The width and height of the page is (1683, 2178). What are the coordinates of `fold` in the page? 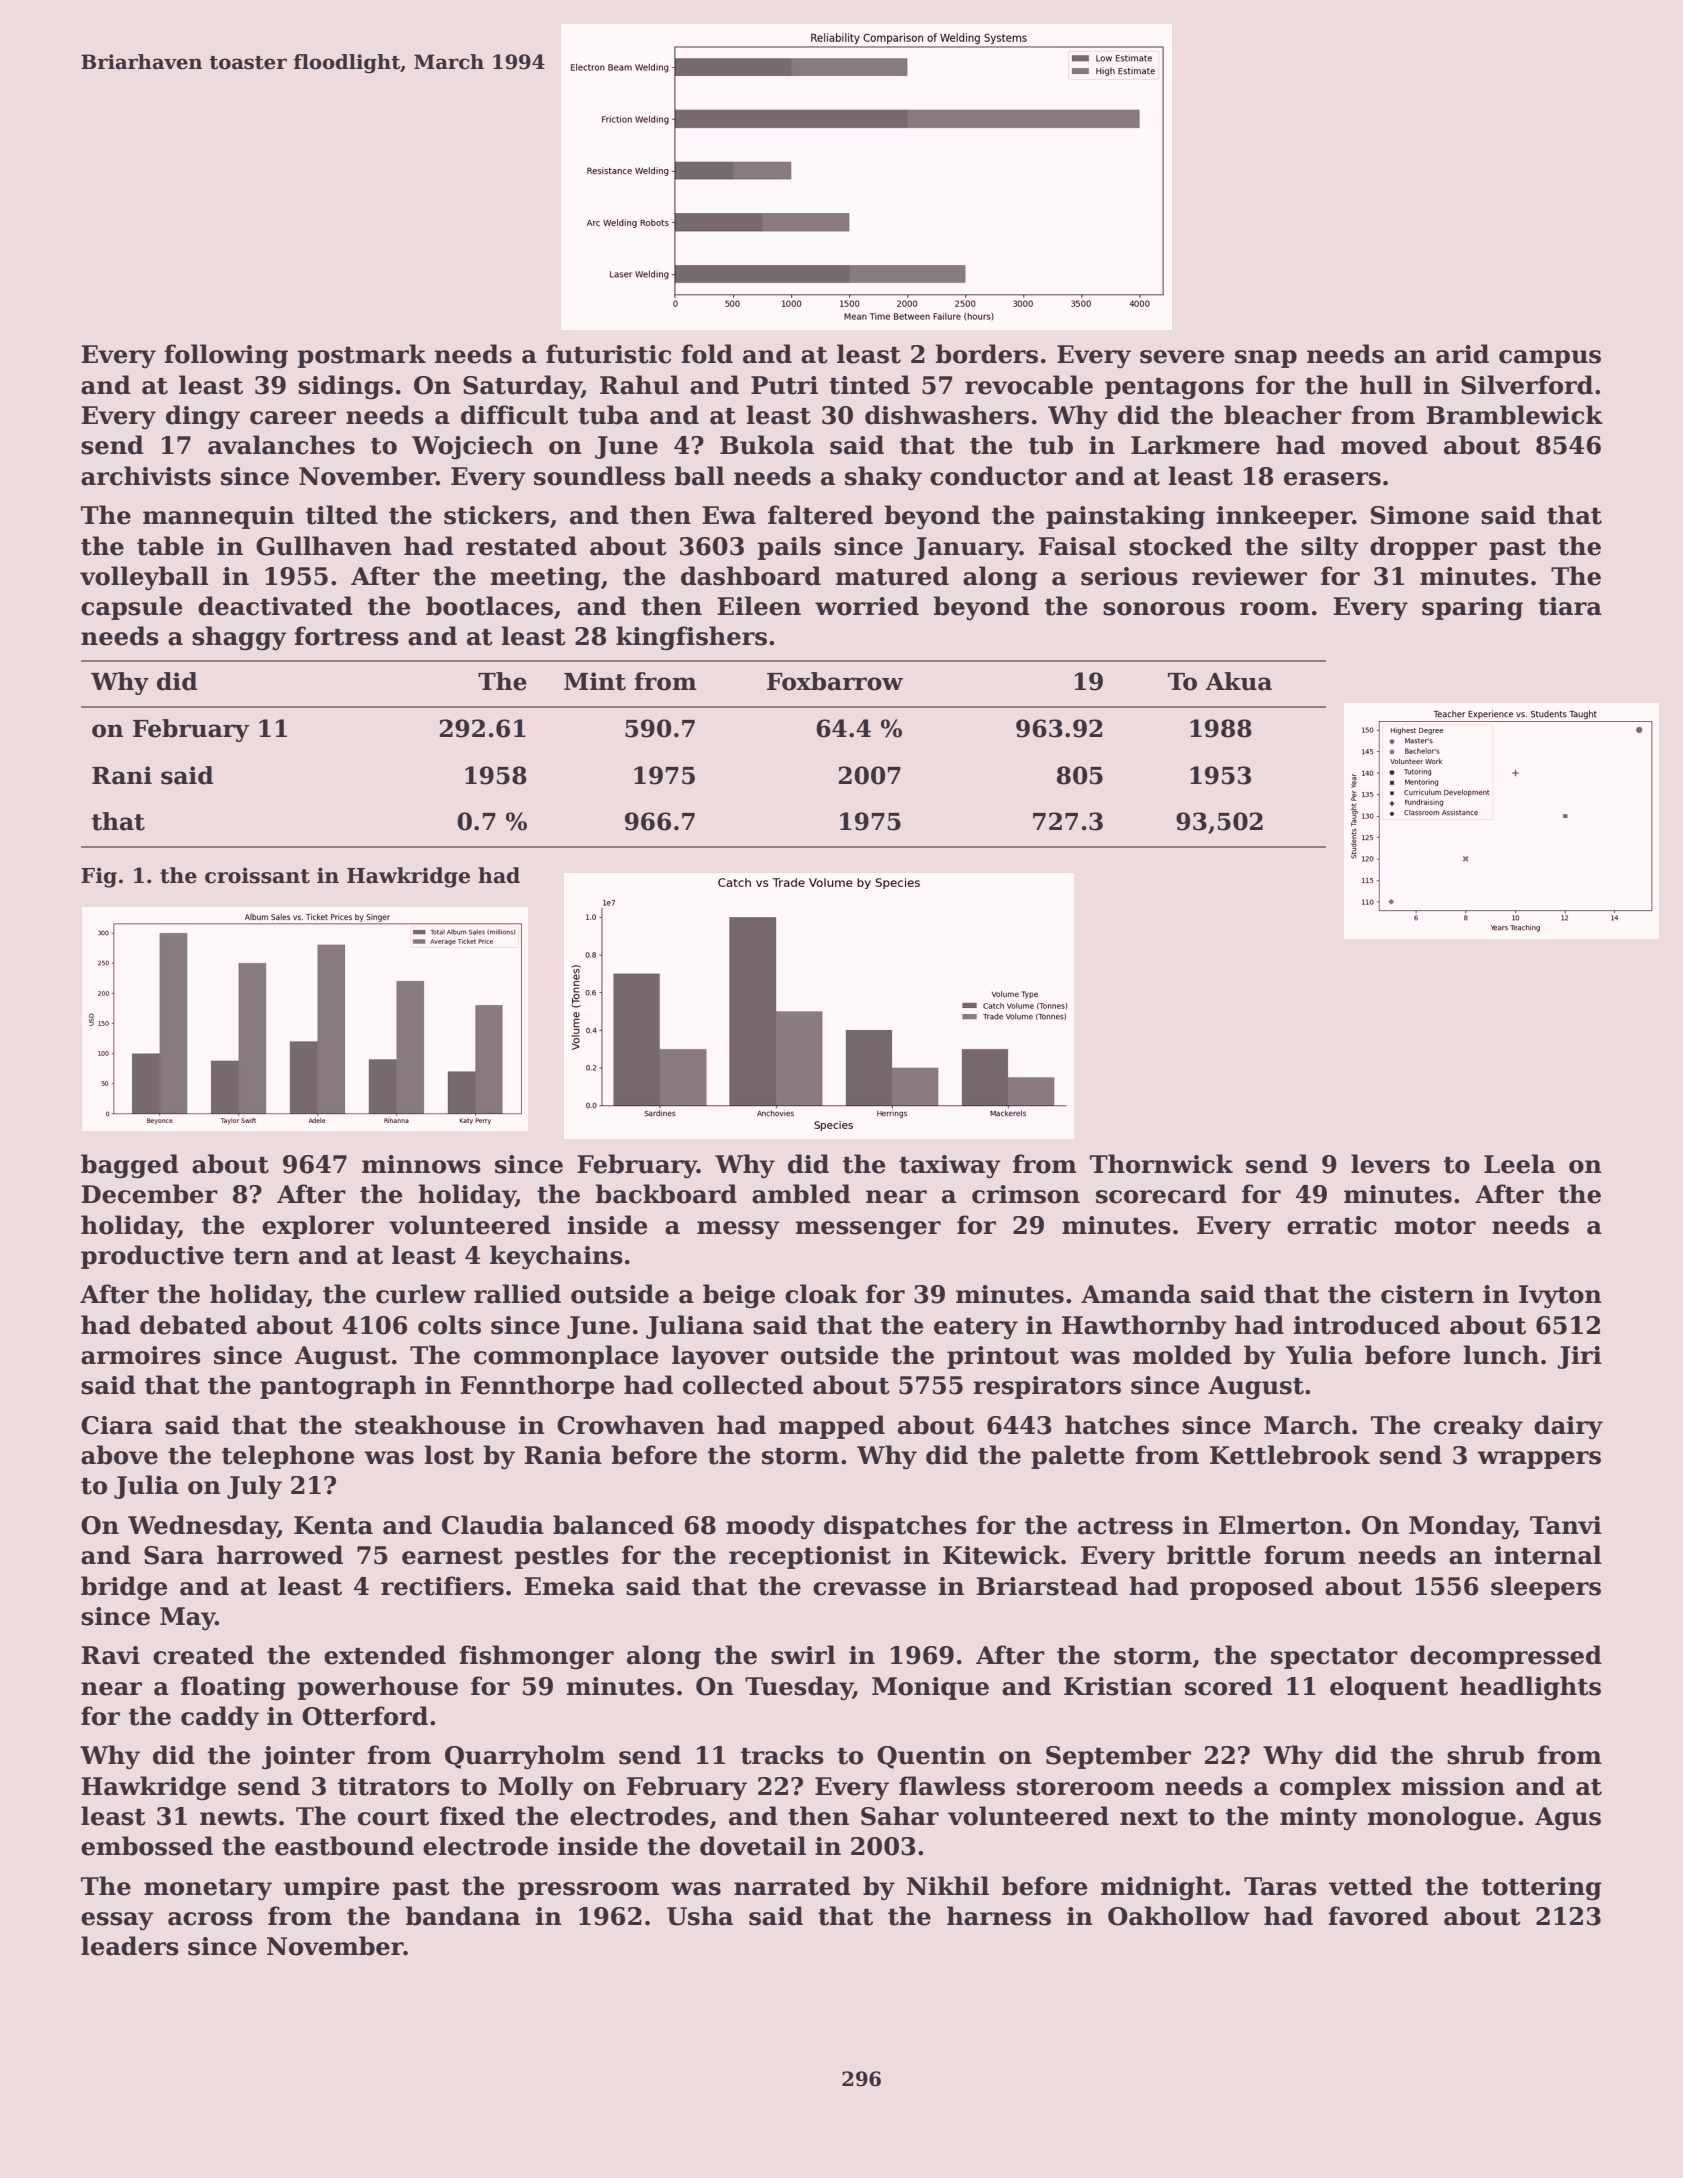 It's located at (707, 354).
